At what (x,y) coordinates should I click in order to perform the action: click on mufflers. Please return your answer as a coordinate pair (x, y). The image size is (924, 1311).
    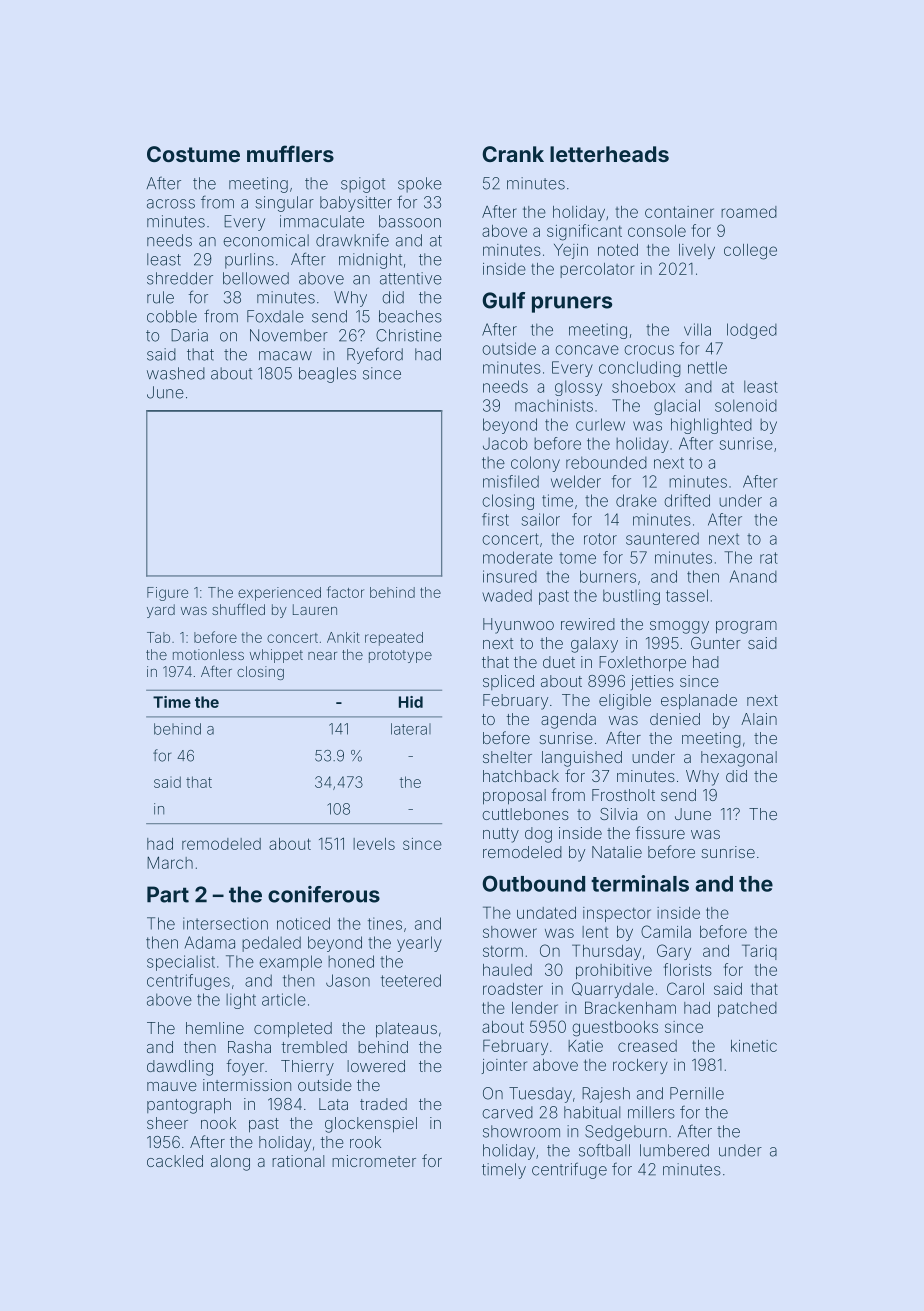
    Looking at the image, I should click on (290, 153).
